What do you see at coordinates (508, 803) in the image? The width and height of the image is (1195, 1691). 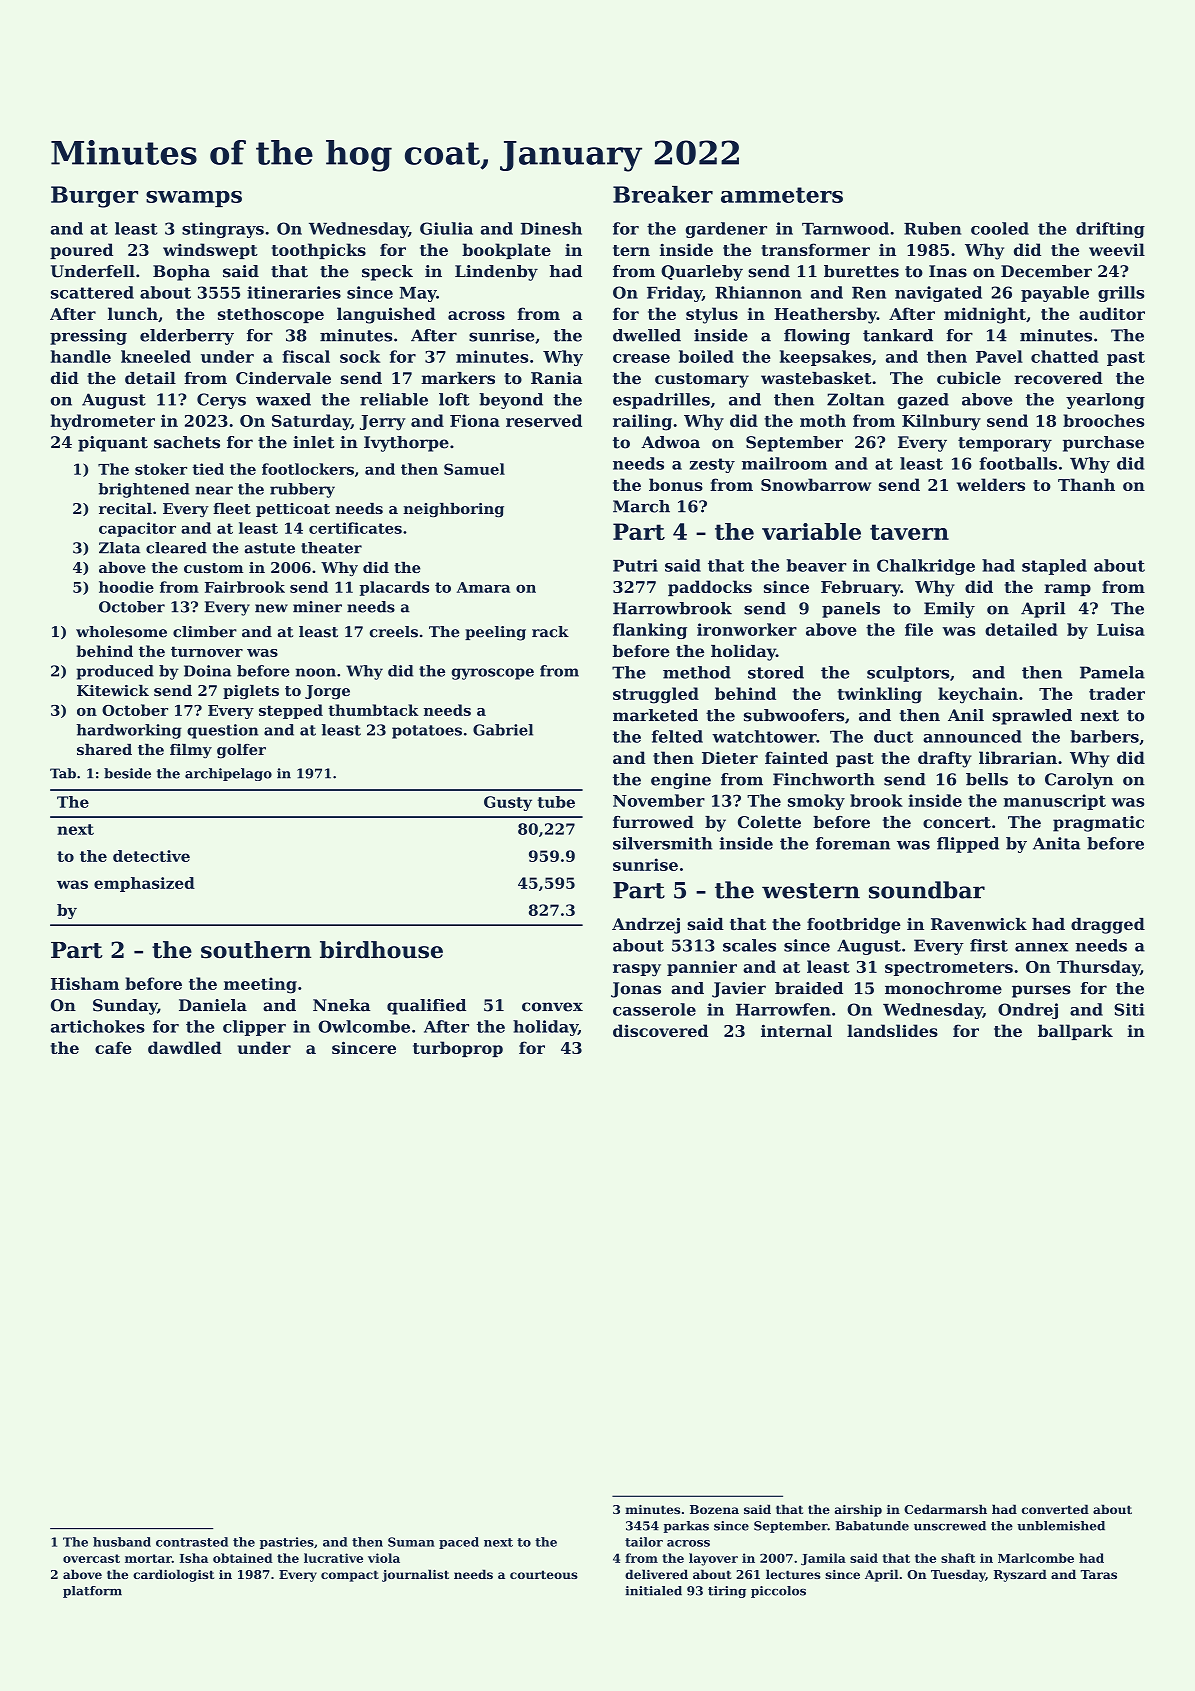 I see `Gusty` at bounding box center [508, 803].
